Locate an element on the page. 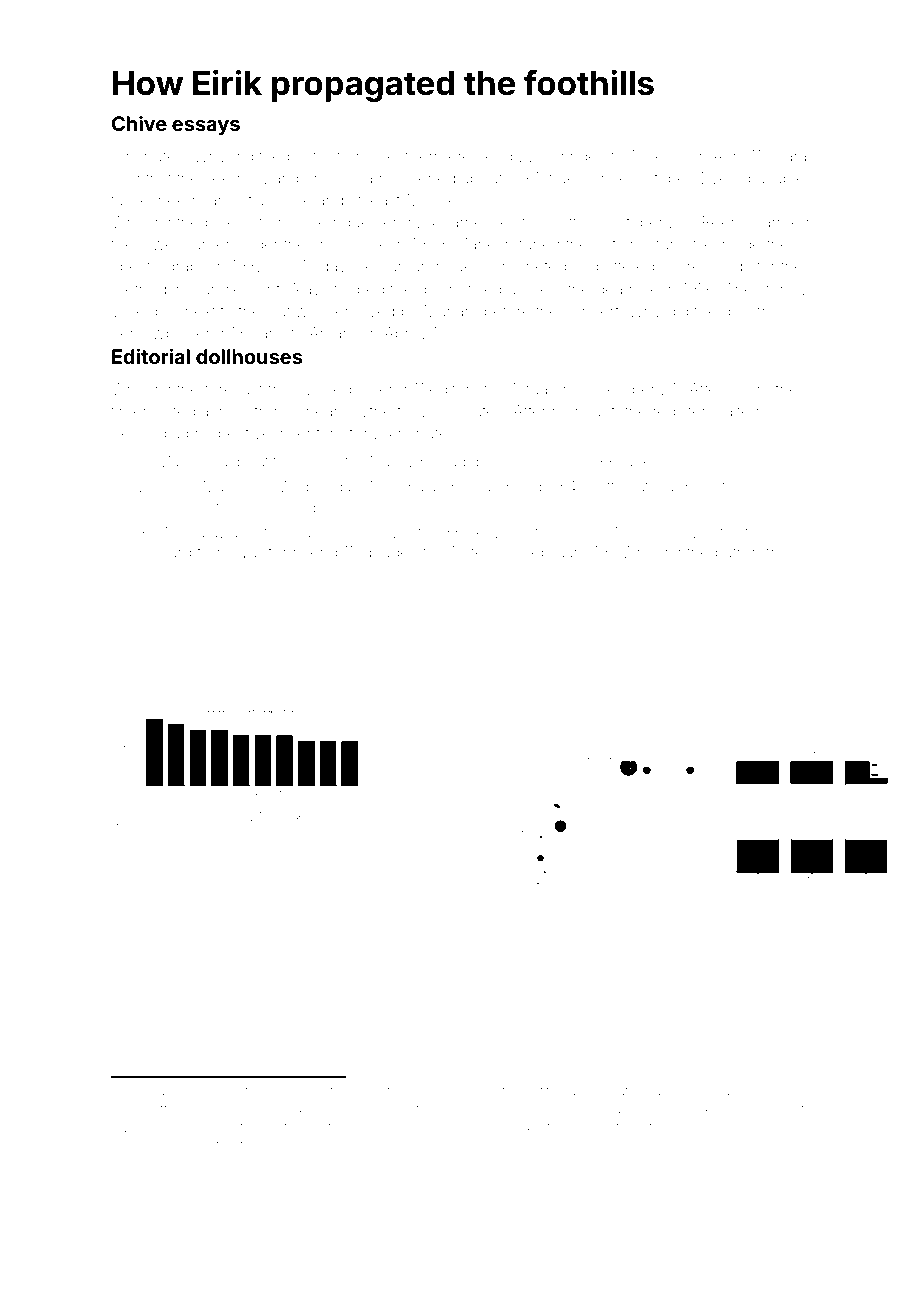 The width and height of the page is (924, 1311). schoolyard is located at coordinates (151, 554).
